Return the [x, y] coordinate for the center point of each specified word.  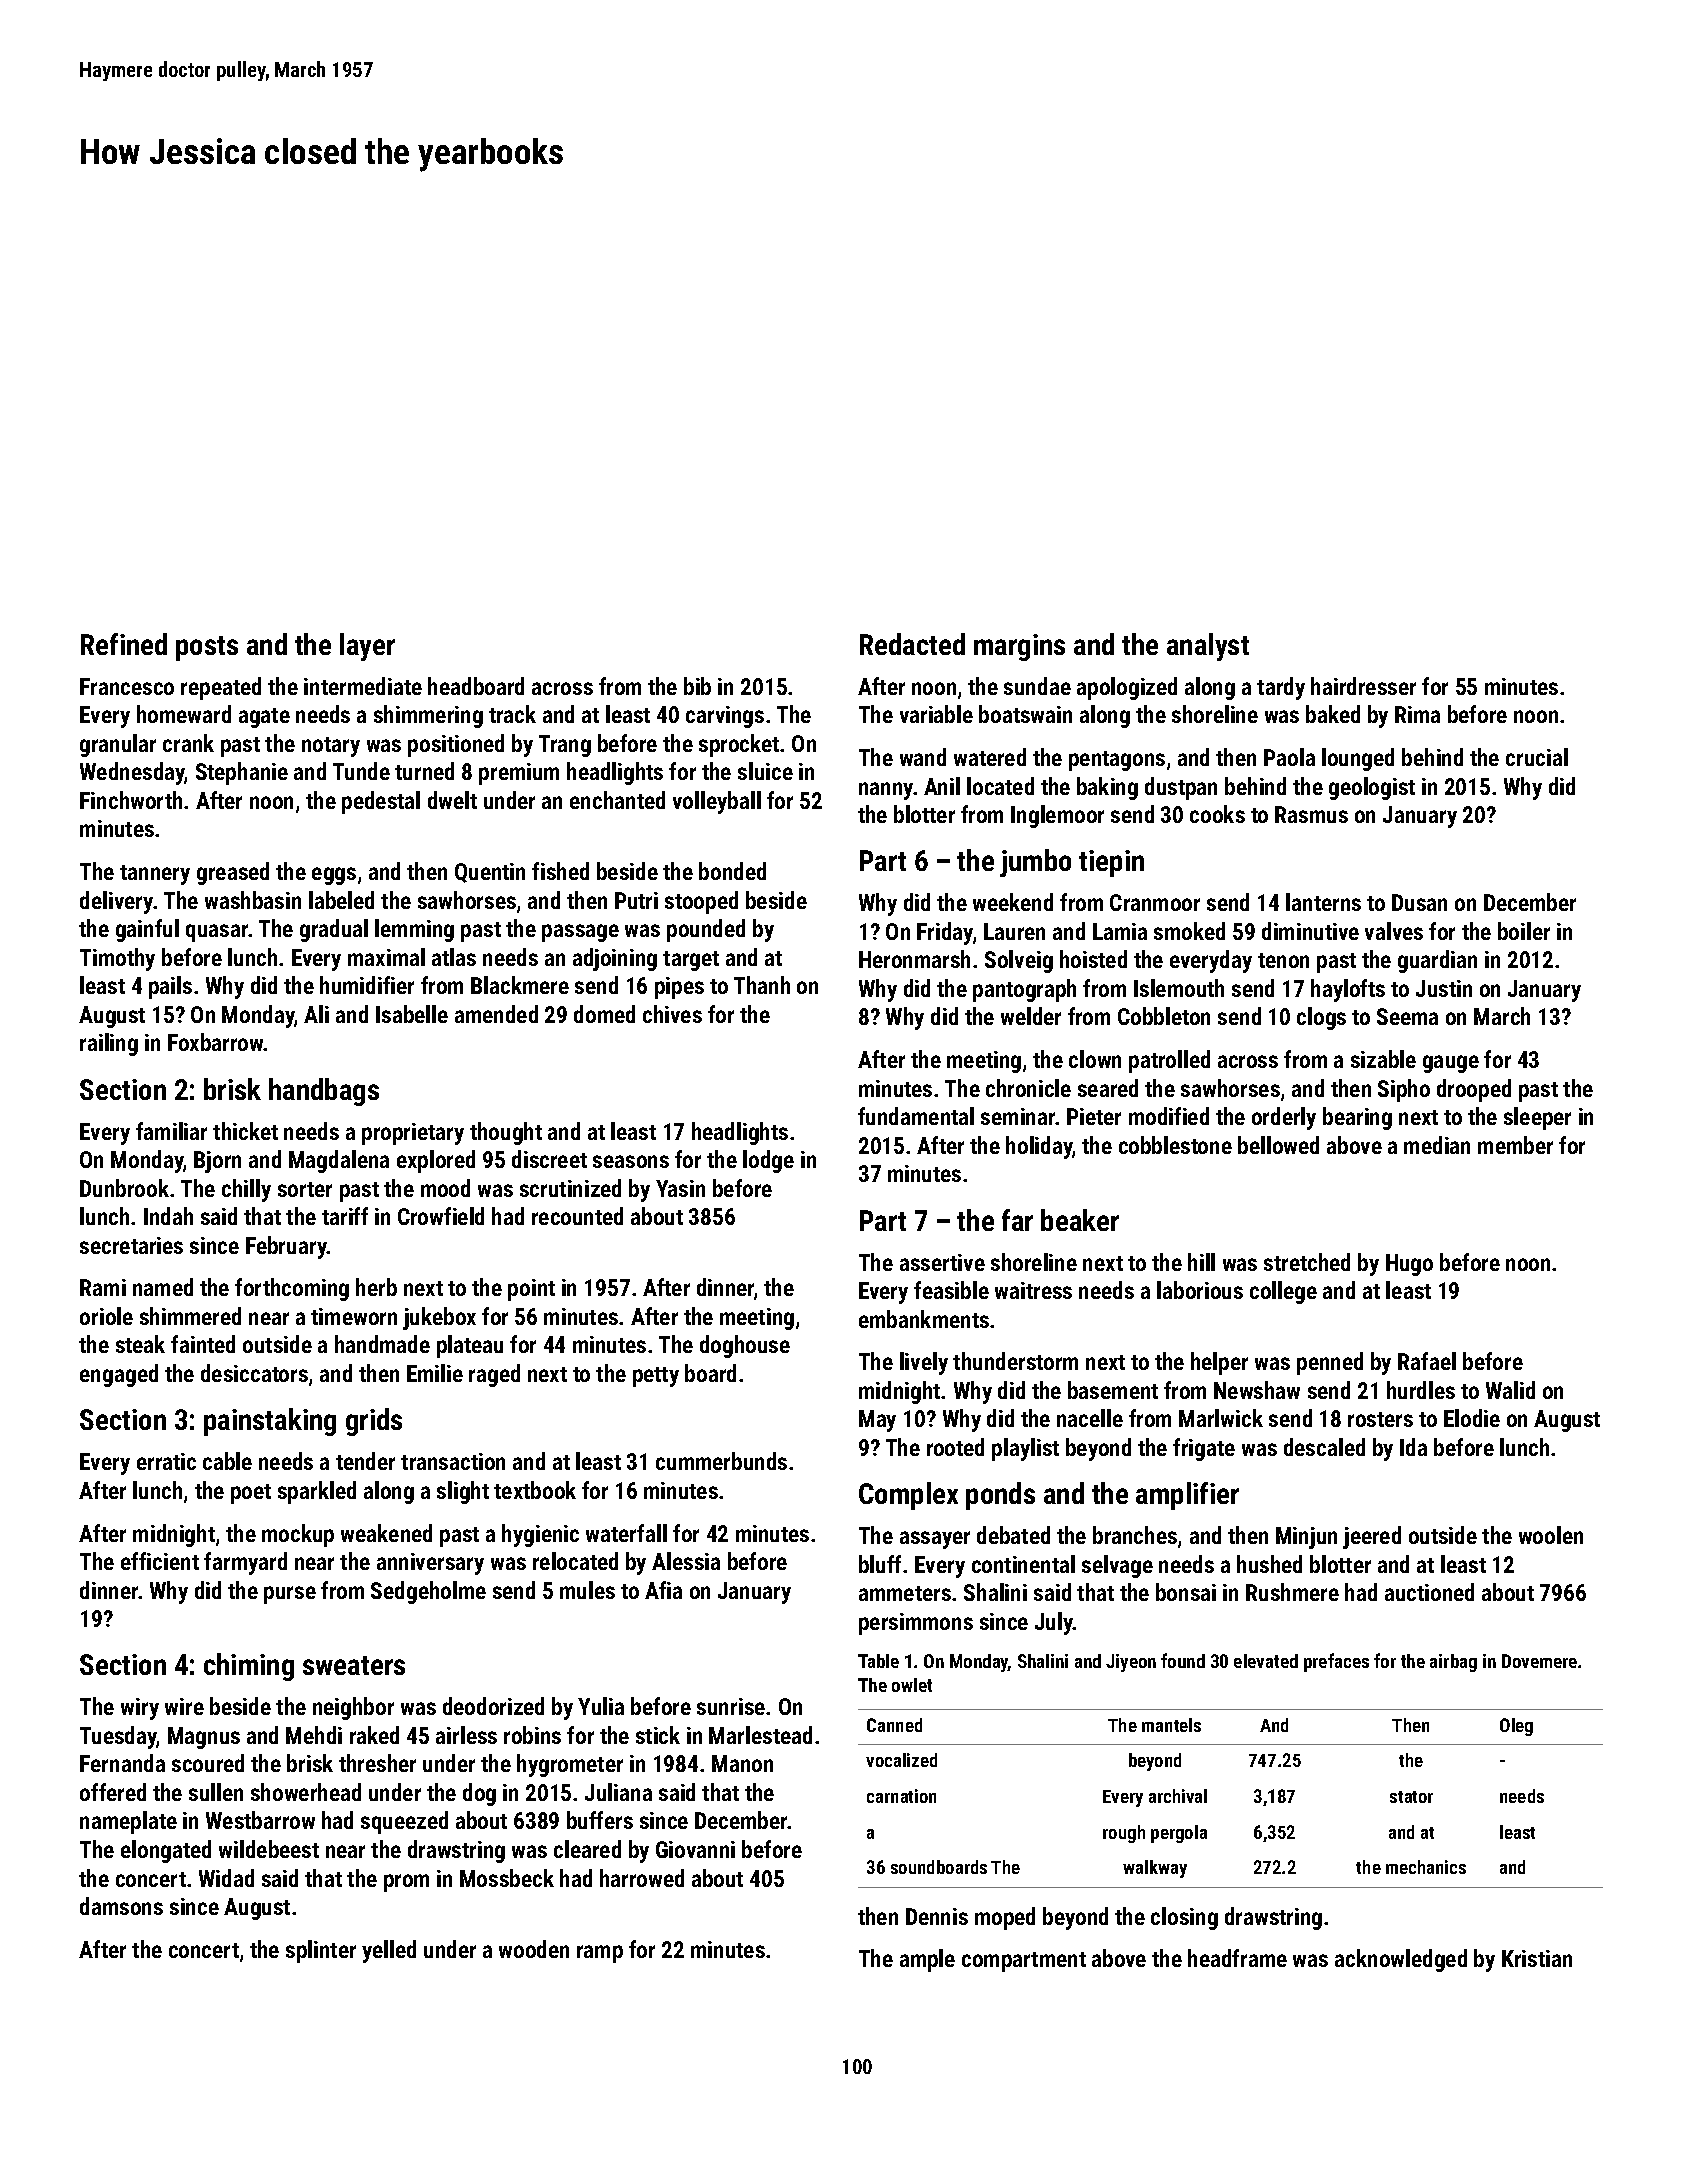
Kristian [1537, 1958]
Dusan [1419, 902]
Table [878, 1661]
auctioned [1429, 1592]
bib [697, 686]
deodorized [493, 1706]
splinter [321, 1951]
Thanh [762, 985]
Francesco [127, 686]
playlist [1025, 1449]
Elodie [1472, 1418]
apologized [1127, 688]
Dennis [937, 1916]
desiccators [254, 1373]
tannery [155, 875]
